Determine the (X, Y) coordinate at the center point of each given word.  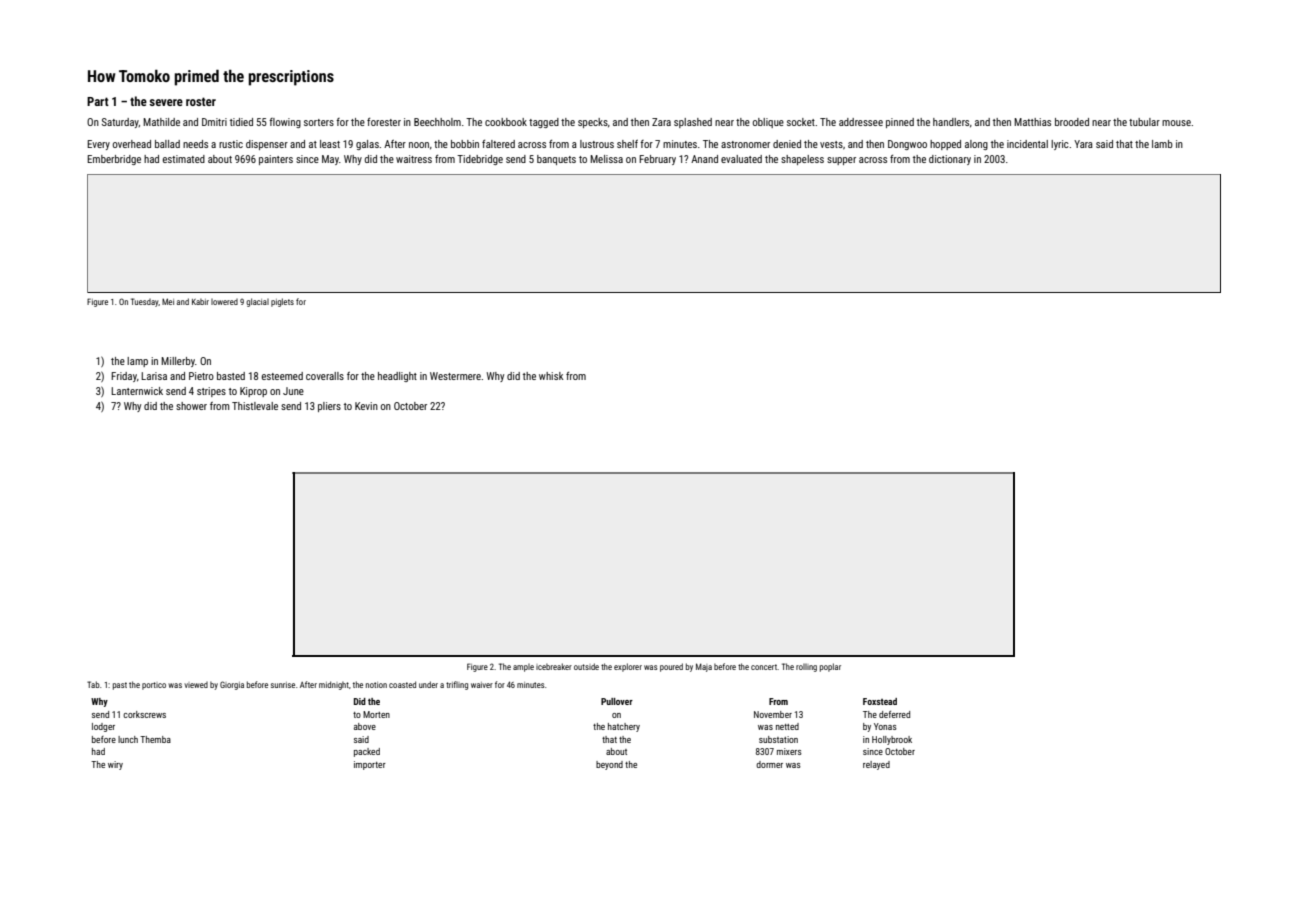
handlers (951, 122)
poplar (830, 667)
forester (384, 122)
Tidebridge (480, 160)
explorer (628, 667)
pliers (329, 407)
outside (586, 666)
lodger (103, 727)
